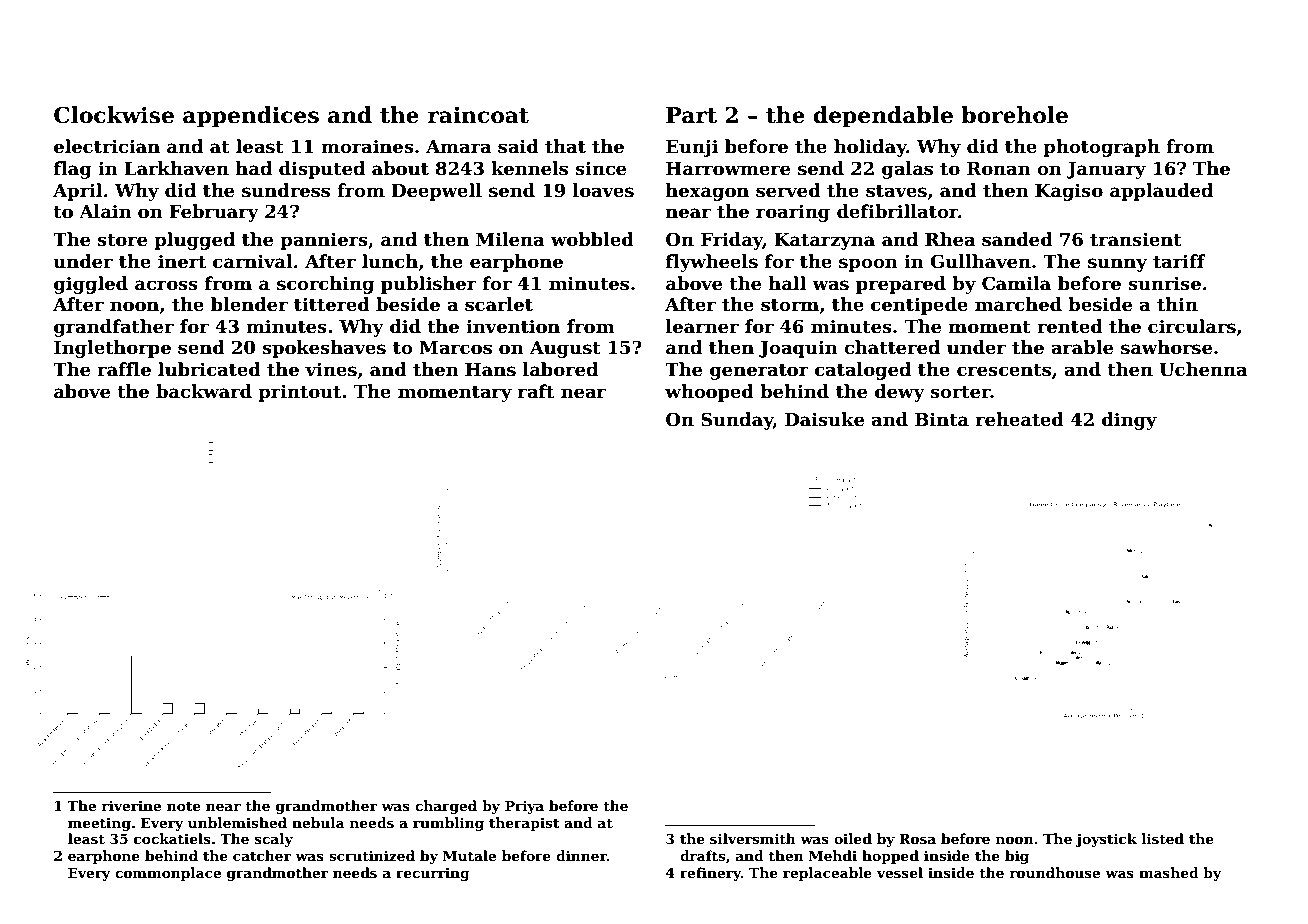 Image resolution: width=1308 pixels, height=924 pixels. Describe the element at coordinates (798, 349) in the image. I see `Joaquin` at that location.
